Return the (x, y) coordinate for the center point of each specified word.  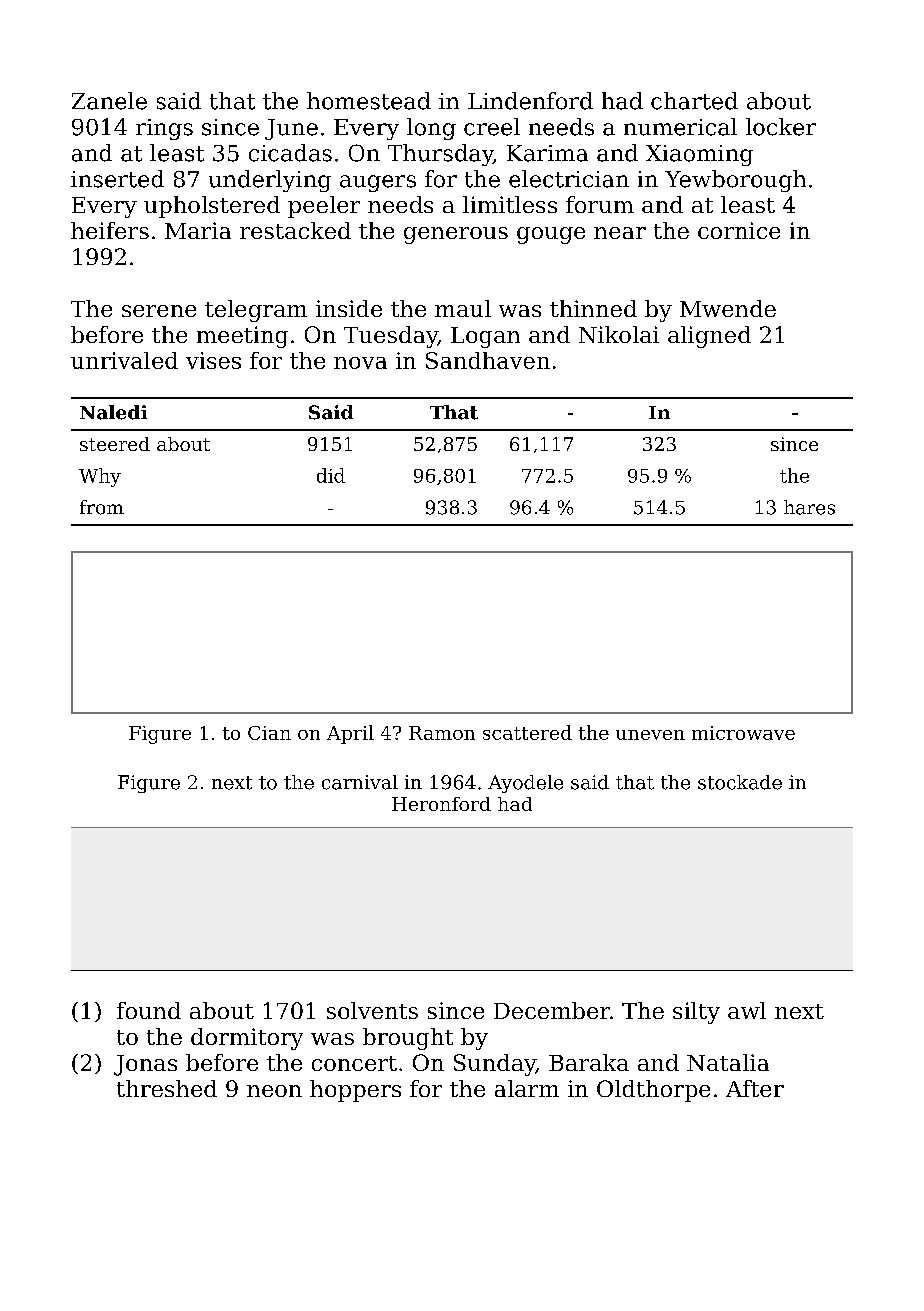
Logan (485, 337)
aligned (709, 337)
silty (696, 1013)
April (350, 734)
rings (164, 129)
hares (809, 507)
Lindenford (530, 101)
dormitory (247, 1039)
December (552, 1010)
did (331, 475)
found (149, 1010)
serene (159, 311)
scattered (527, 732)
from (102, 507)
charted (694, 101)
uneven (650, 735)
